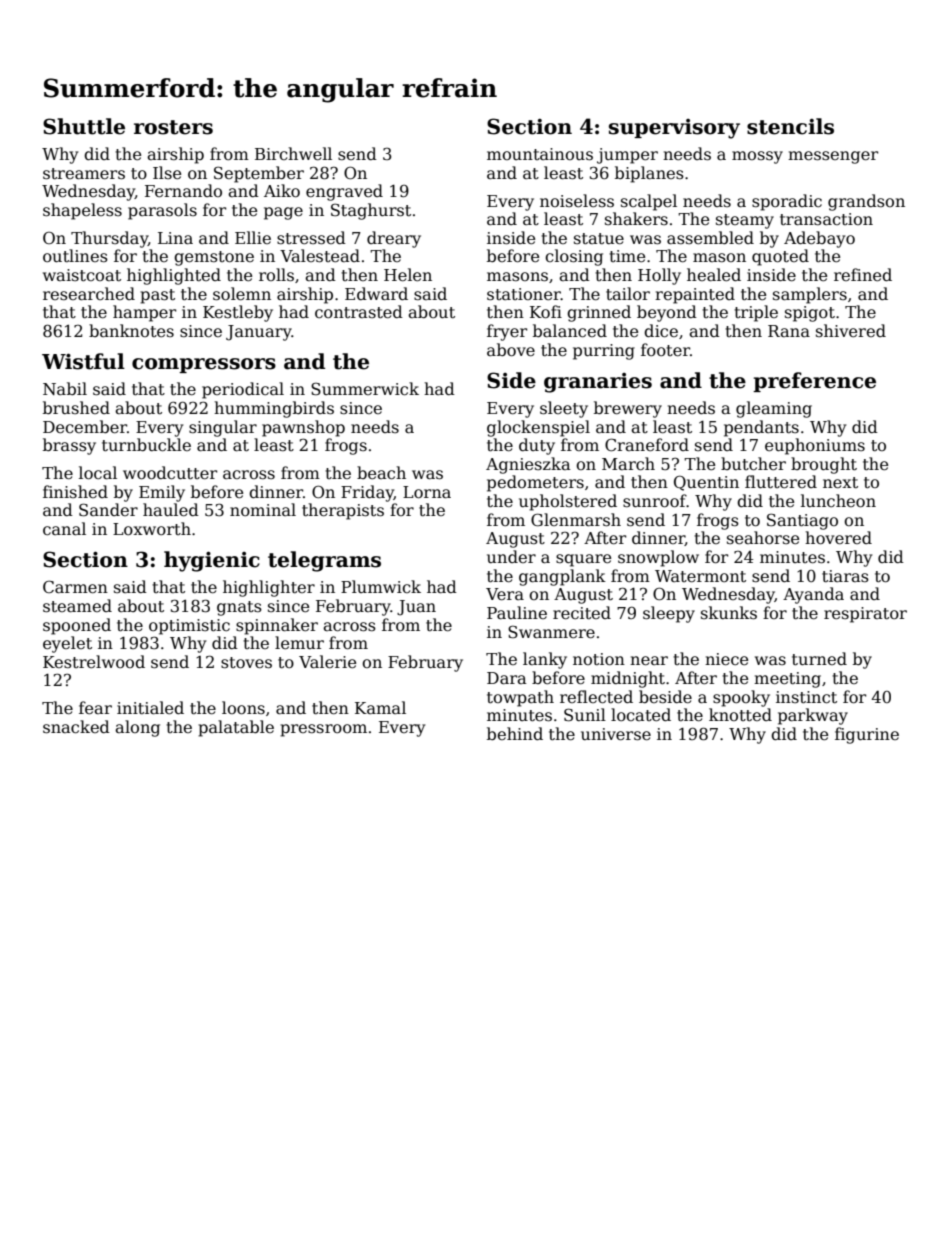  What do you see at coordinates (367, 493) in the screenshot?
I see `Friday` at bounding box center [367, 493].
